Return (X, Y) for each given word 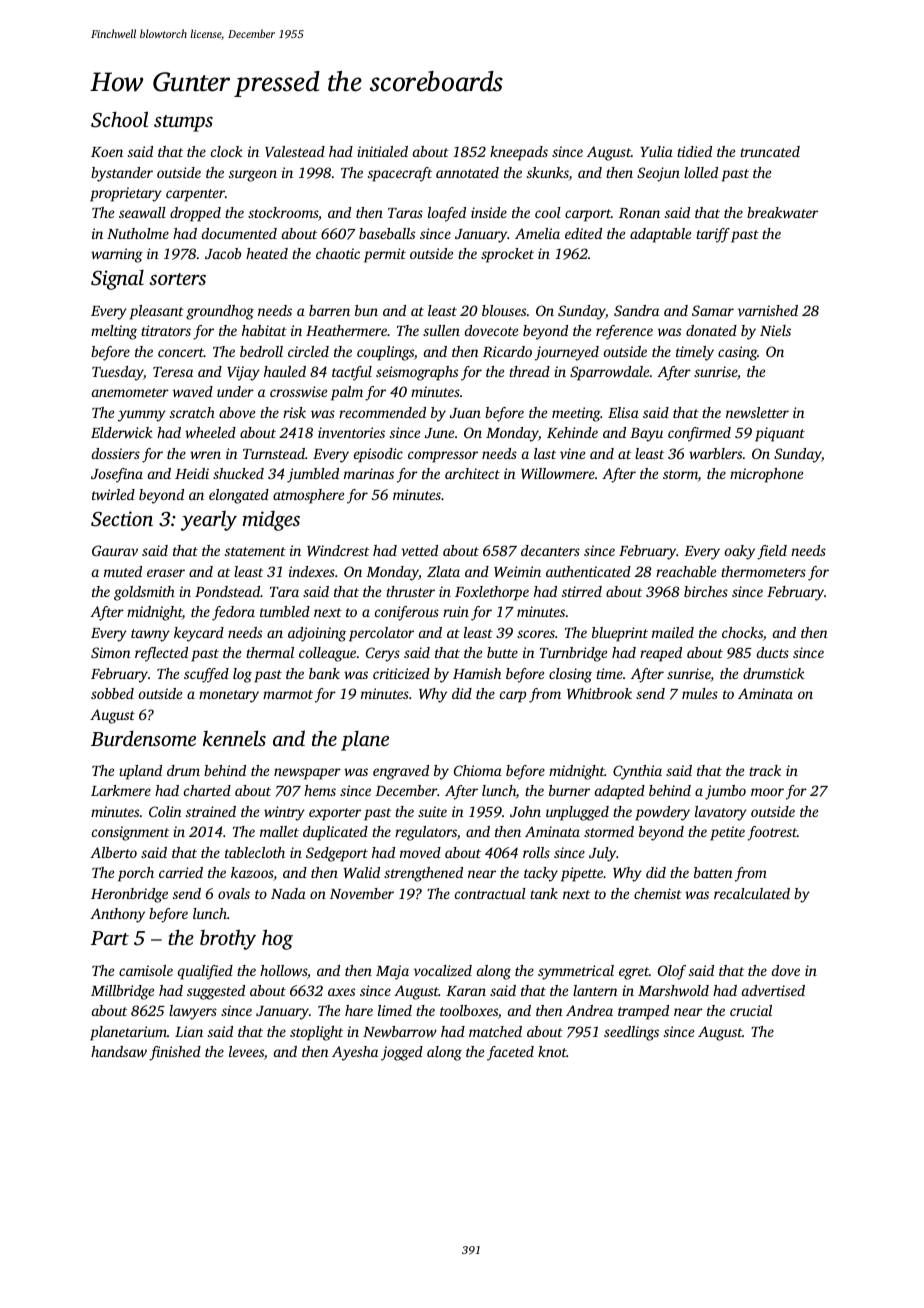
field (772, 552)
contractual (490, 893)
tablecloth (255, 852)
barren (329, 310)
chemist (658, 893)
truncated (770, 151)
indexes (312, 571)
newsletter (757, 412)
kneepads (519, 153)
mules (700, 693)
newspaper (307, 774)
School (119, 119)
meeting (576, 414)
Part (110, 938)
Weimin (517, 571)
